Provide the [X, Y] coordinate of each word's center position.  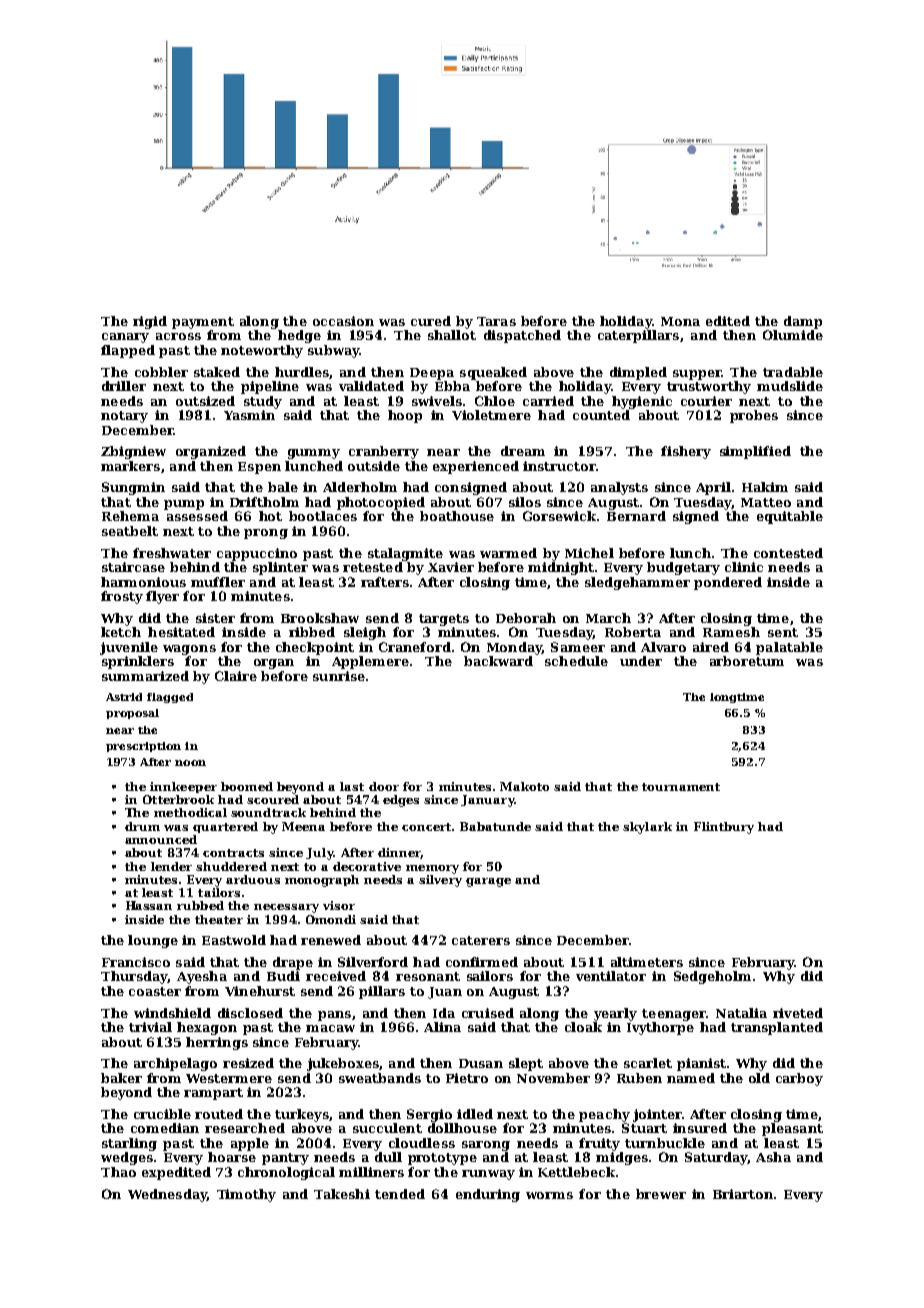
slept [526, 1064]
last [352, 786]
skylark [647, 828]
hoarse [232, 1157]
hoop [405, 416]
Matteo [766, 502]
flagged [170, 698]
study [263, 402]
